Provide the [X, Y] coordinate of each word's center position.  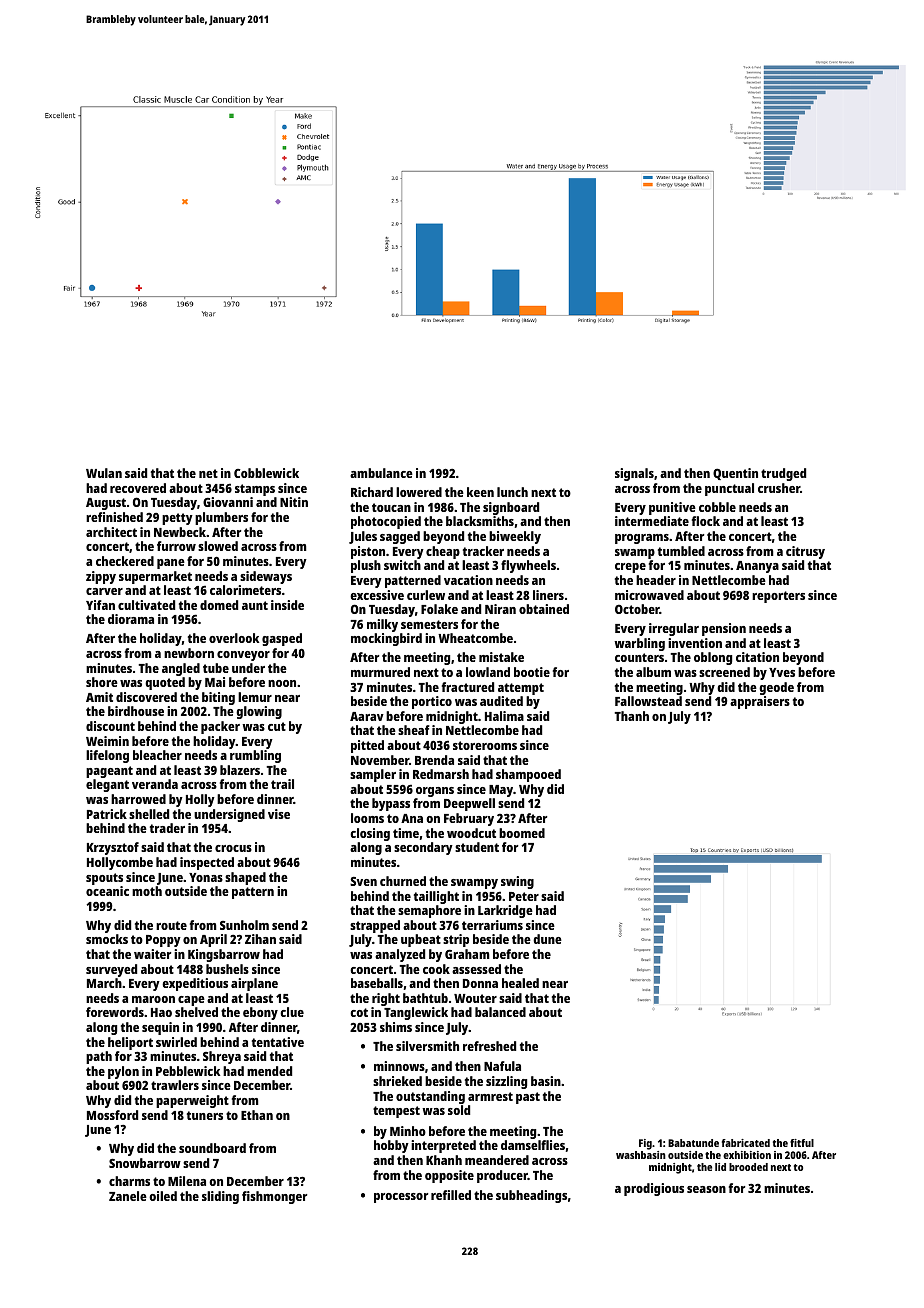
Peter [524, 896]
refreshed [489, 1046]
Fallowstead [648, 701]
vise [279, 814]
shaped [245, 878]
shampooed [528, 775]
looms [367, 818]
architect [111, 532]
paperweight [192, 1101]
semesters [429, 624]
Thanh [631, 716]
